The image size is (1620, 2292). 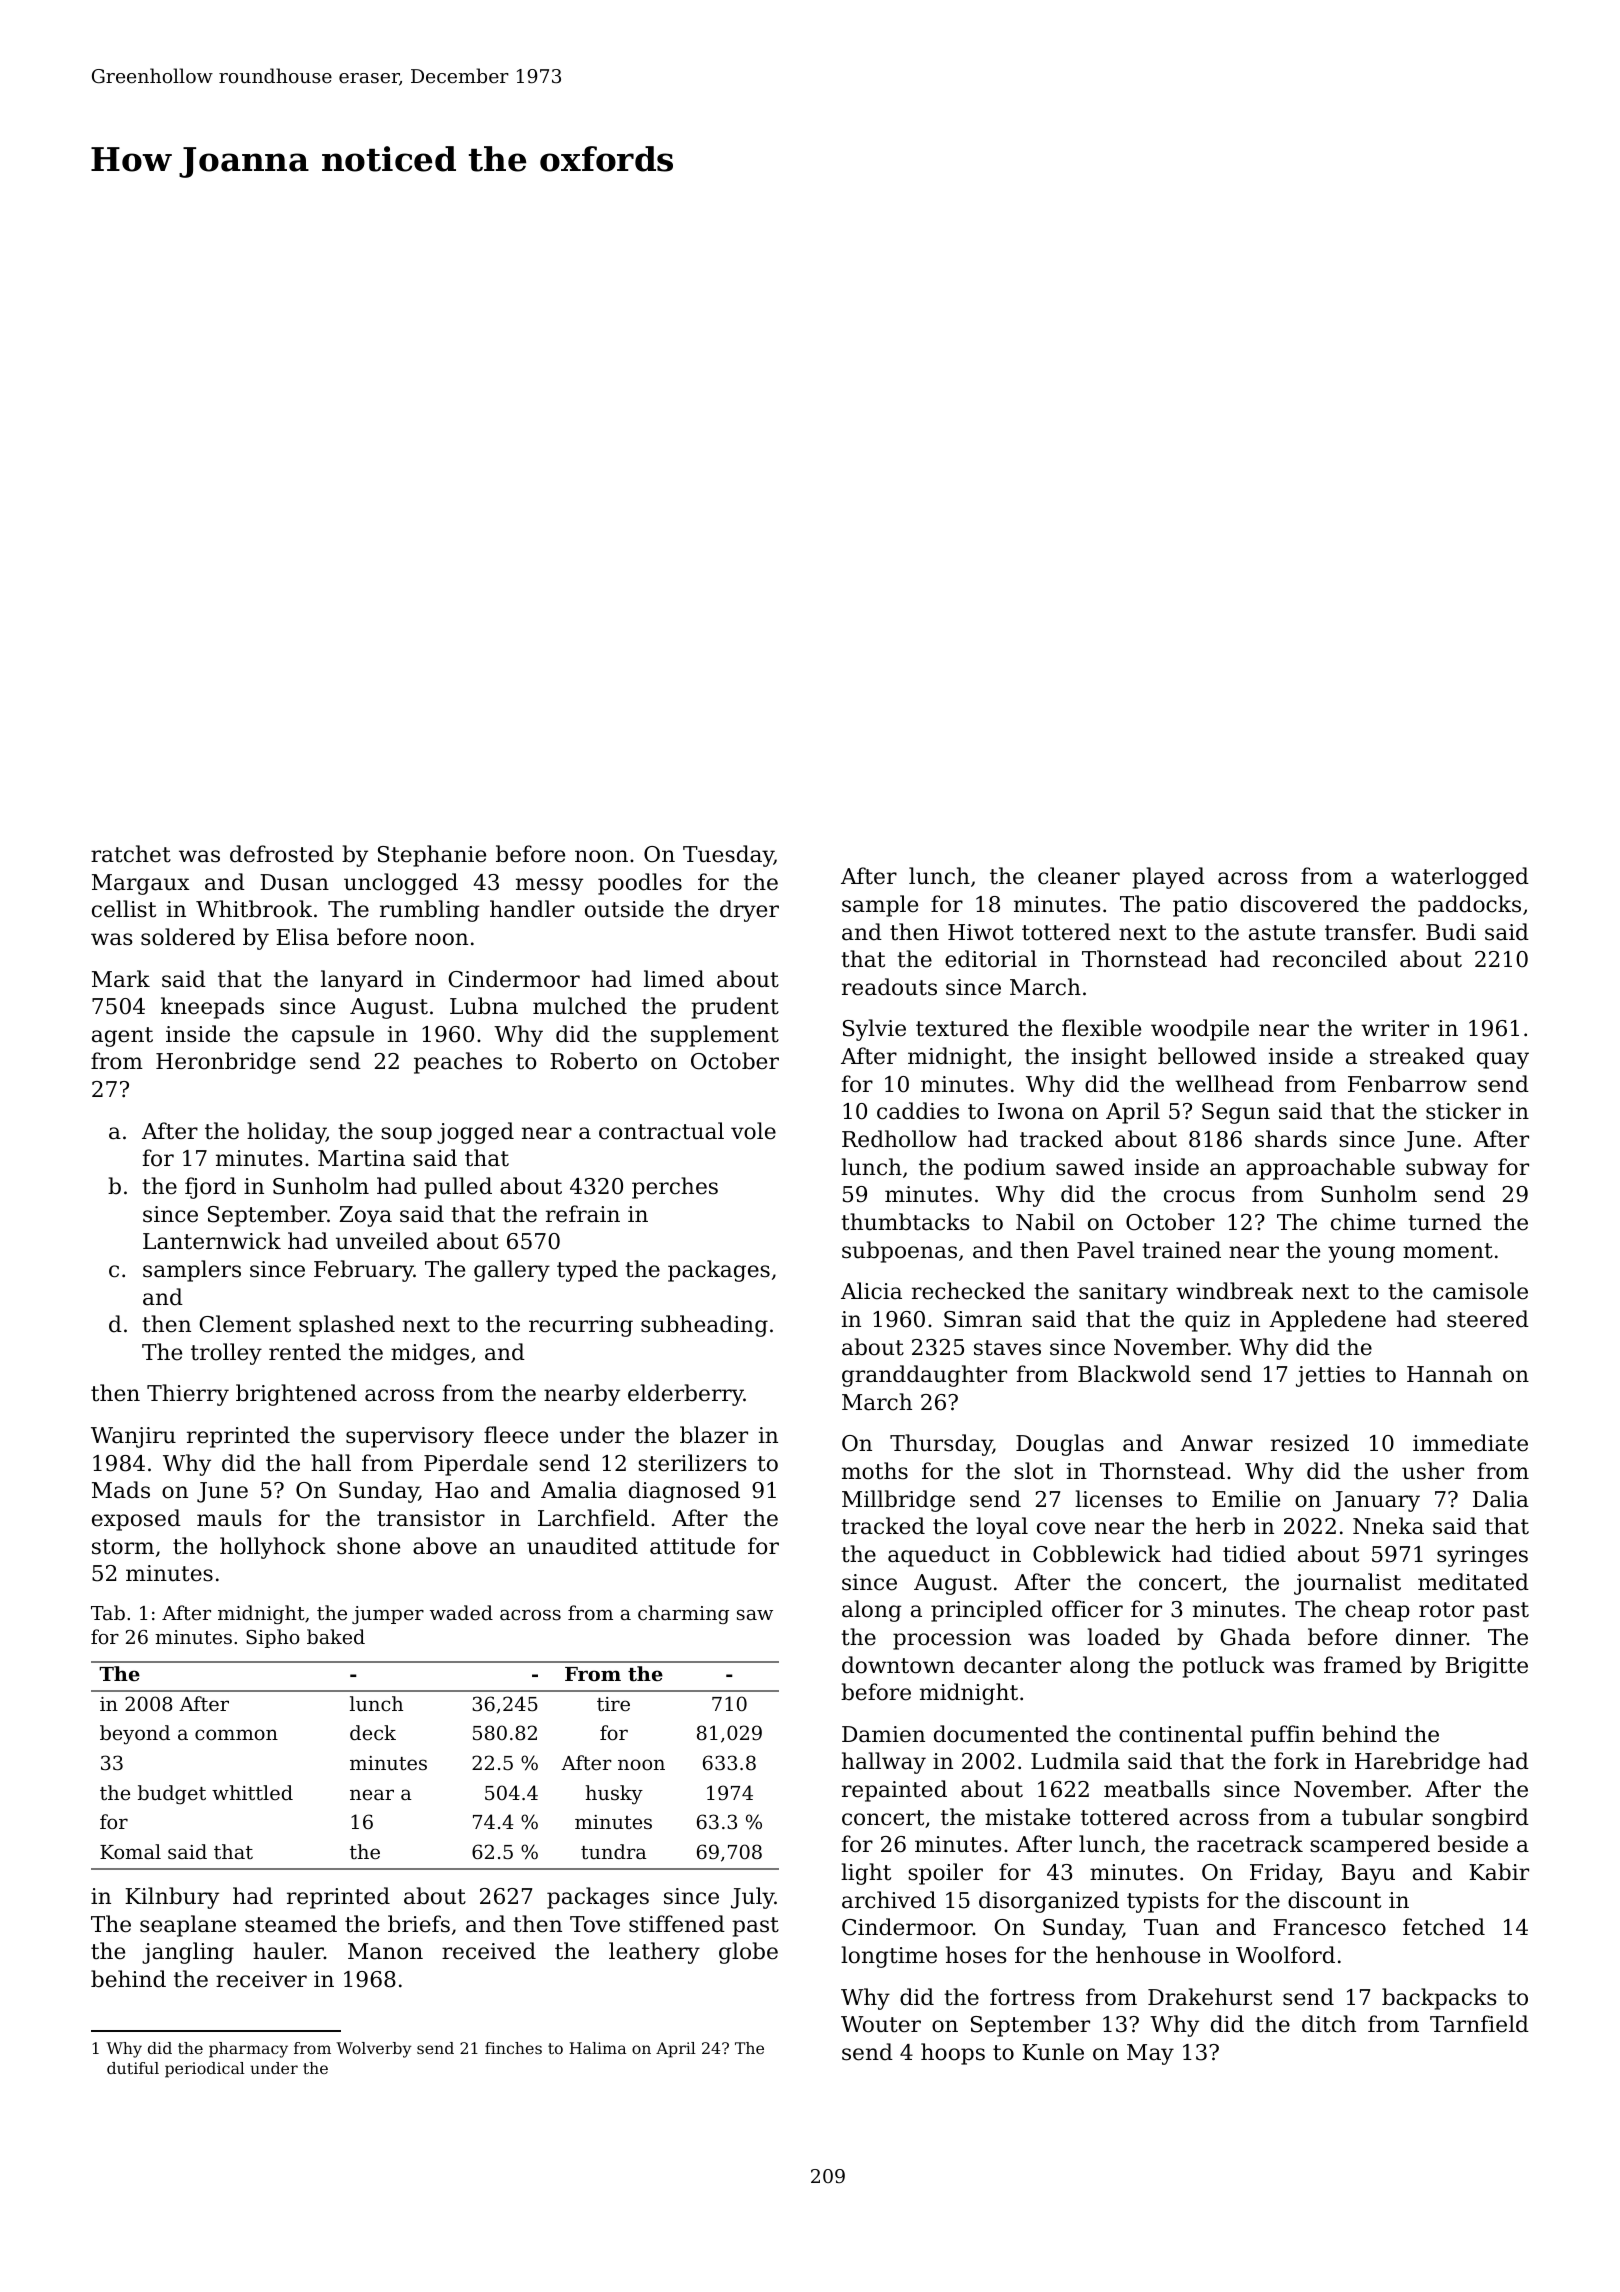 What do you see at coordinates (1200, 906) in the document?
I see `patio` at bounding box center [1200, 906].
